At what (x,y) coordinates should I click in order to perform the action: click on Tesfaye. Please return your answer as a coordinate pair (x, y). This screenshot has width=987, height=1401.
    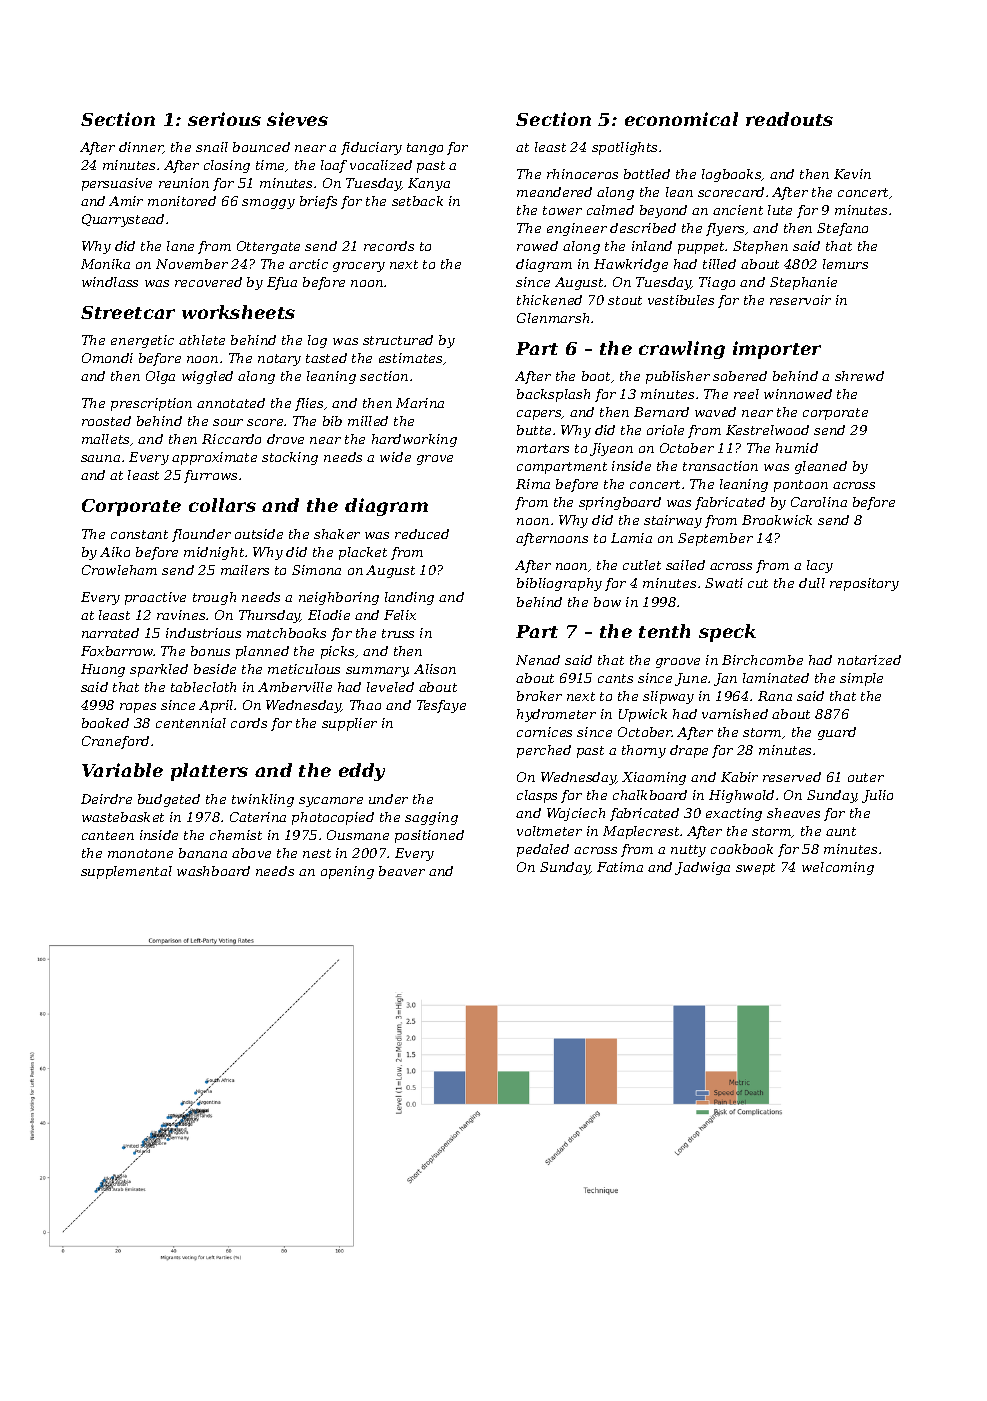
    Looking at the image, I should click on (441, 706).
